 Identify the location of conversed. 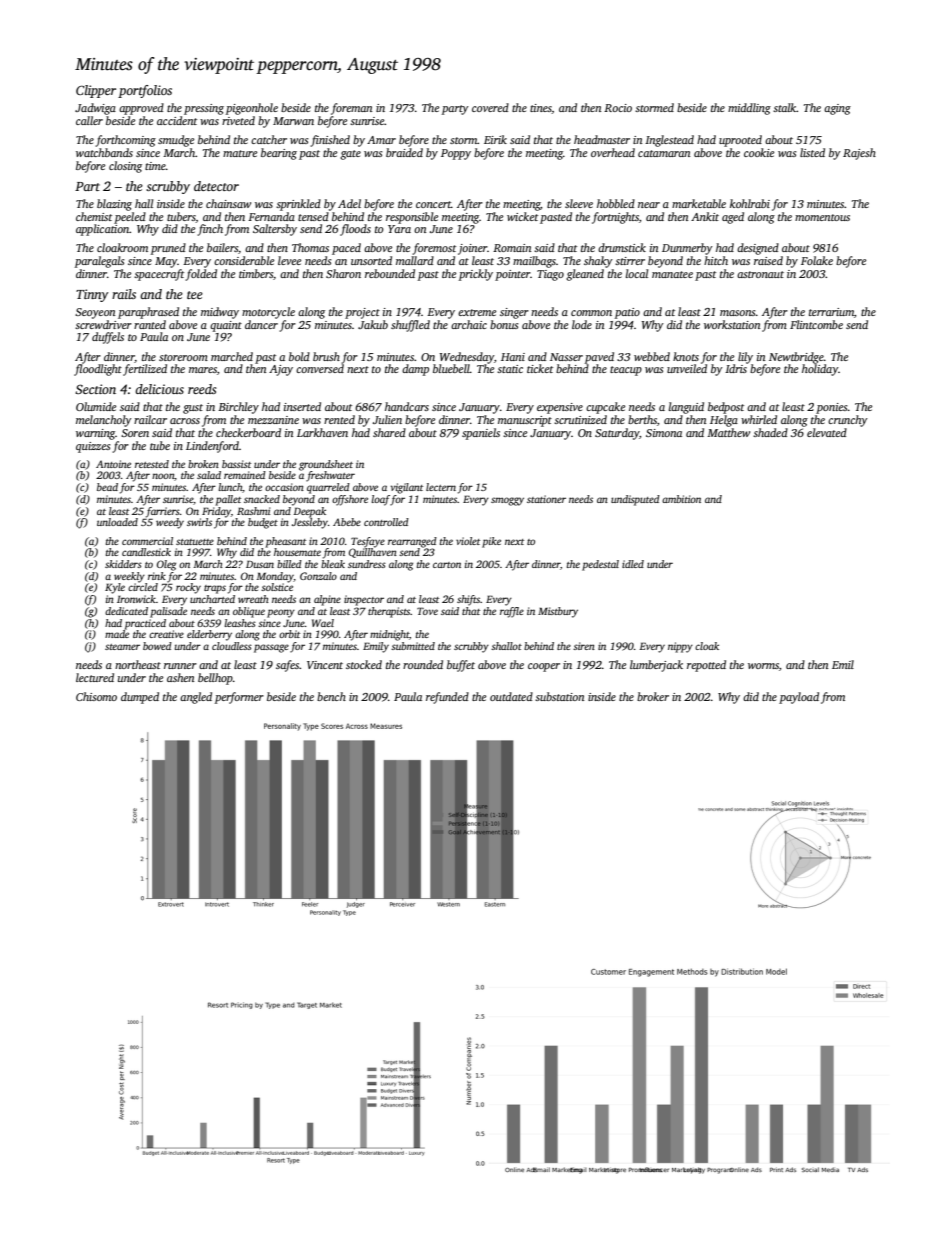
(320, 368).
